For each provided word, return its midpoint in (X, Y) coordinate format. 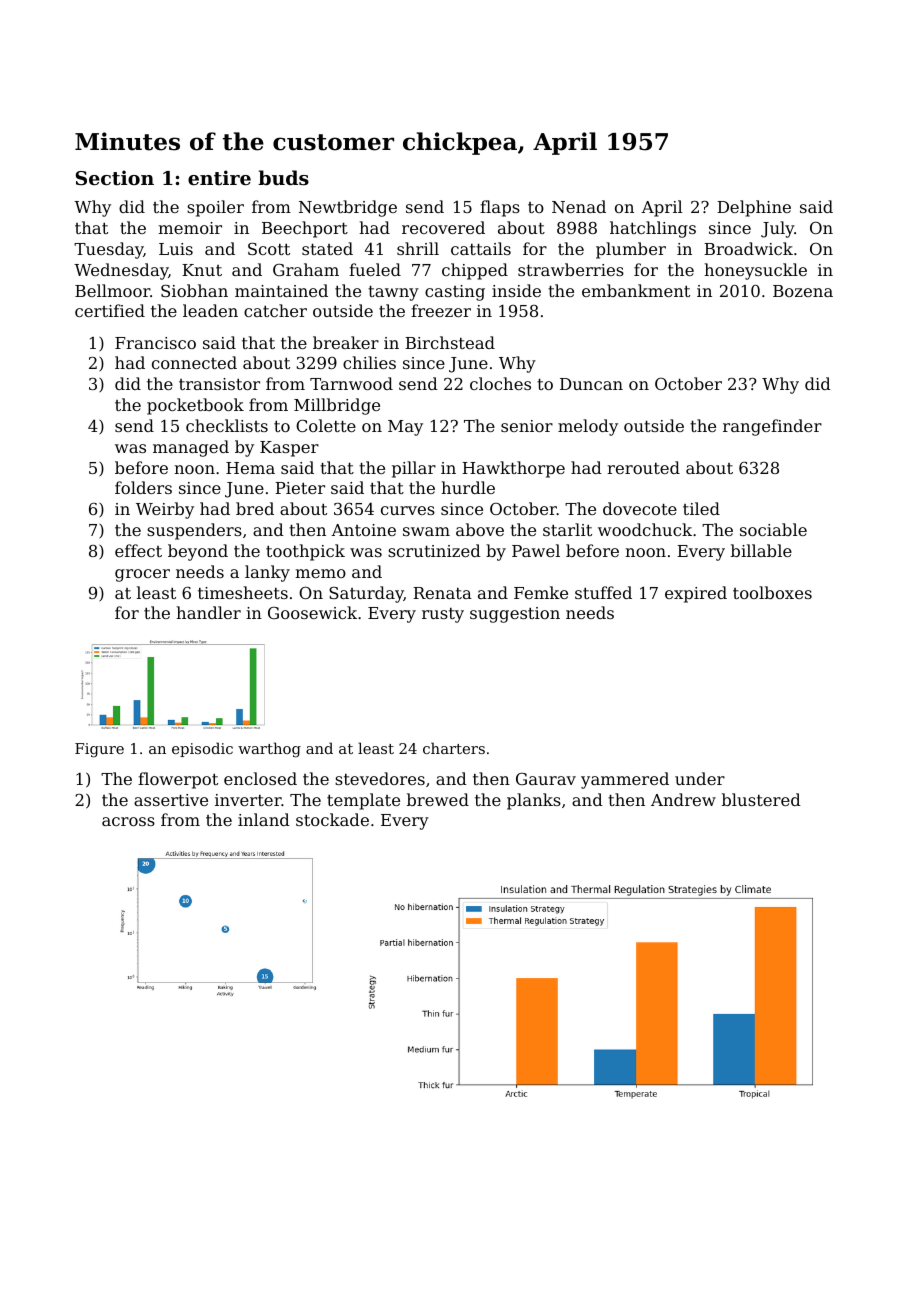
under (700, 778)
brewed (438, 799)
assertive (171, 800)
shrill (418, 248)
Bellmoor (112, 290)
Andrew (683, 799)
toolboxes (772, 592)
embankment (636, 290)
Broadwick (748, 248)
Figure (99, 750)
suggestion (515, 615)
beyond (198, 552)
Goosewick (312, 612)
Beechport (305, 229)
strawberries (571, 269)
